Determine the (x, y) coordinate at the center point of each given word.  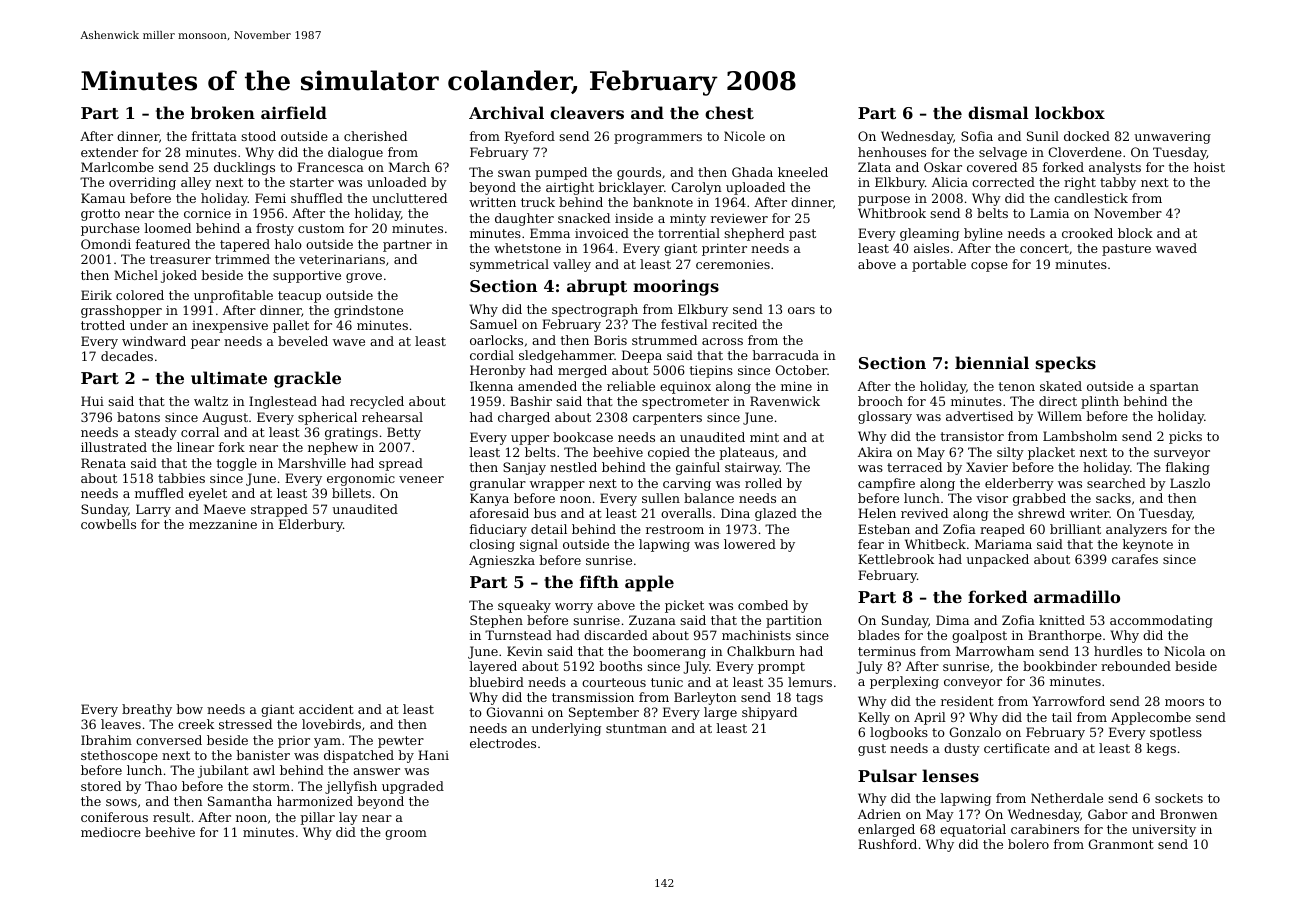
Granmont (1121, 844)
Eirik (96, 295)
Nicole (744, 136)
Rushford (887, 844)
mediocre (111, 832)
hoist (1209, 167)
